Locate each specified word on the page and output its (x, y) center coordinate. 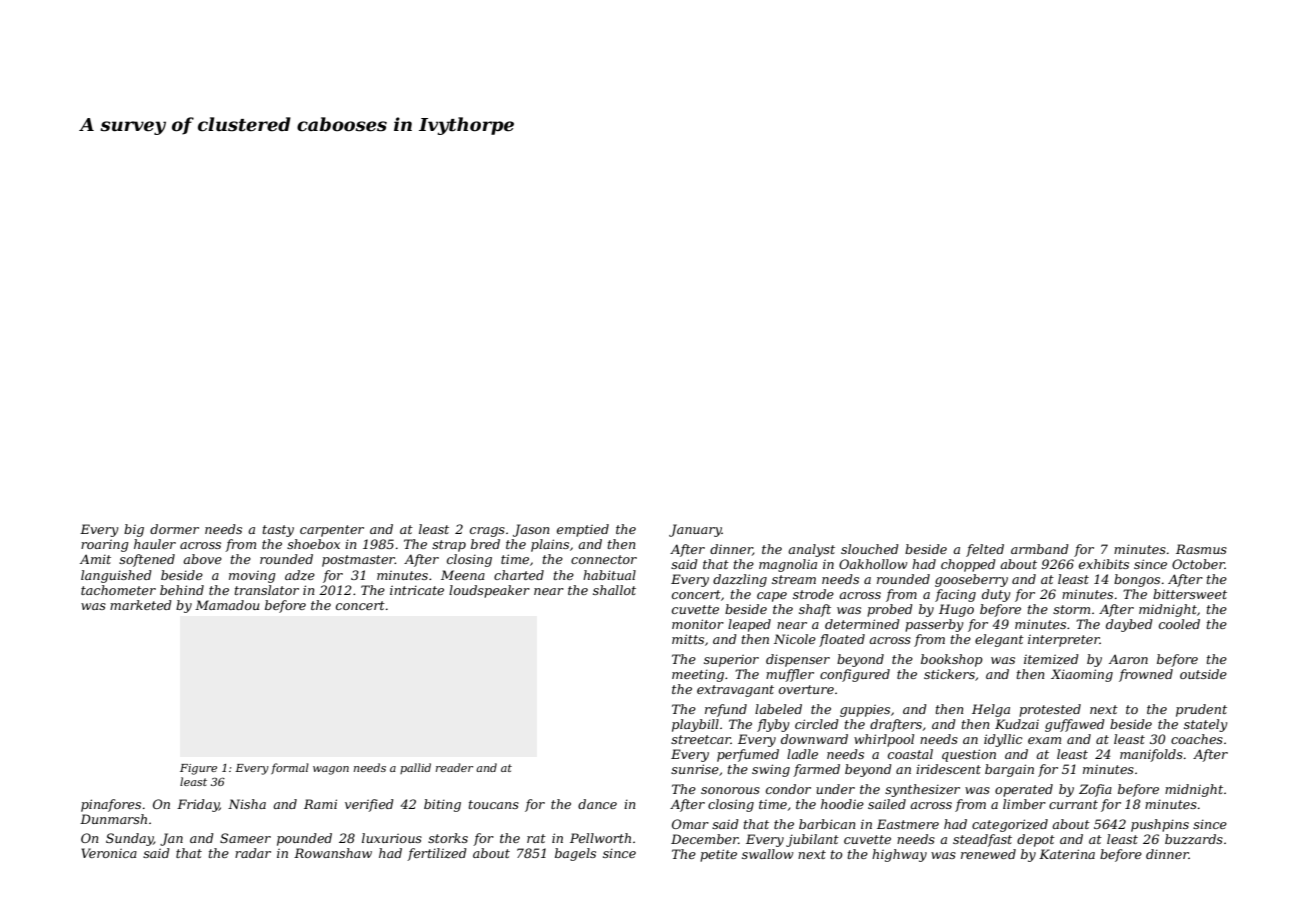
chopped (968, 565)
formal (290, 768)
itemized (1051, 659)
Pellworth (600, 838)
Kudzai (1017, 724)
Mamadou (227, 605)
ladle (802, 754)
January (695, 530)
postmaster (358, 561)
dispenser (798, 660)
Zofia (1095, 790)
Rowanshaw (333, 853)
